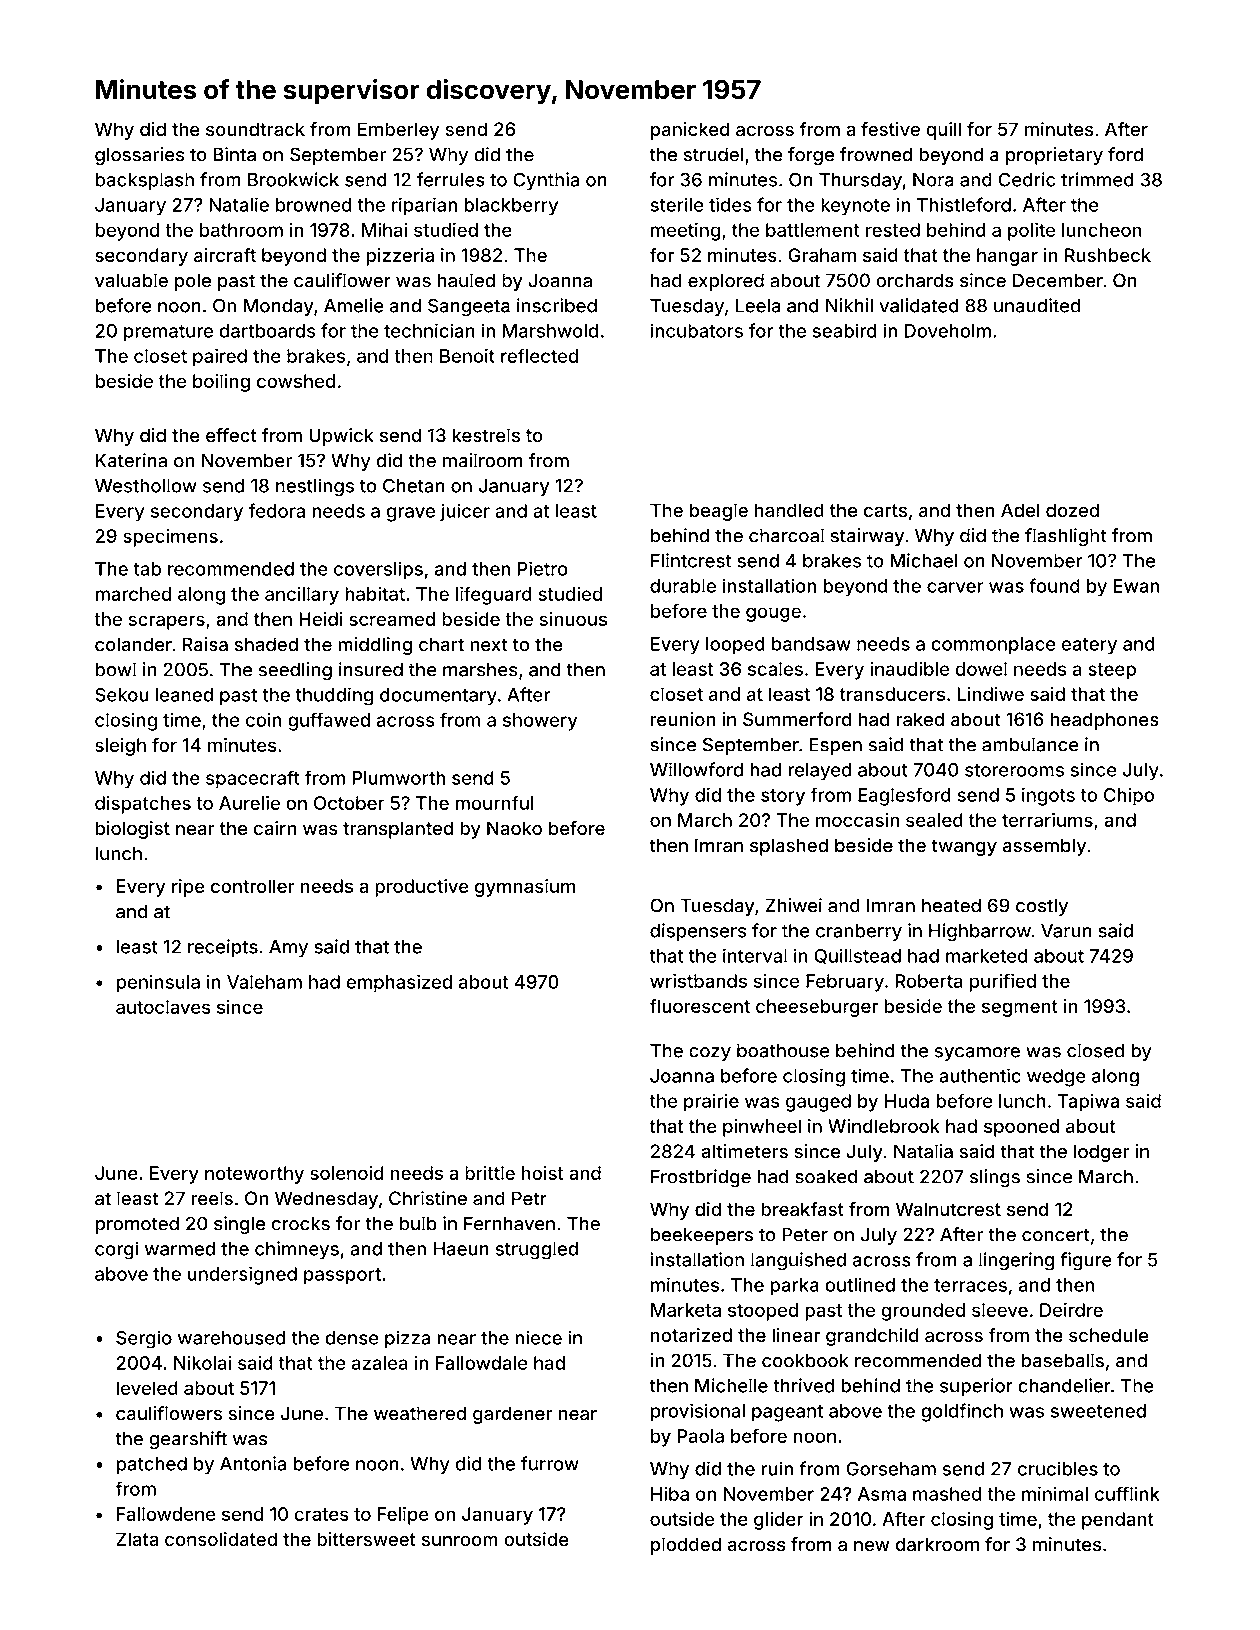  Describe the element at coordinates (1026, 179) in the screenshot. I see `Cedric` at that location.
